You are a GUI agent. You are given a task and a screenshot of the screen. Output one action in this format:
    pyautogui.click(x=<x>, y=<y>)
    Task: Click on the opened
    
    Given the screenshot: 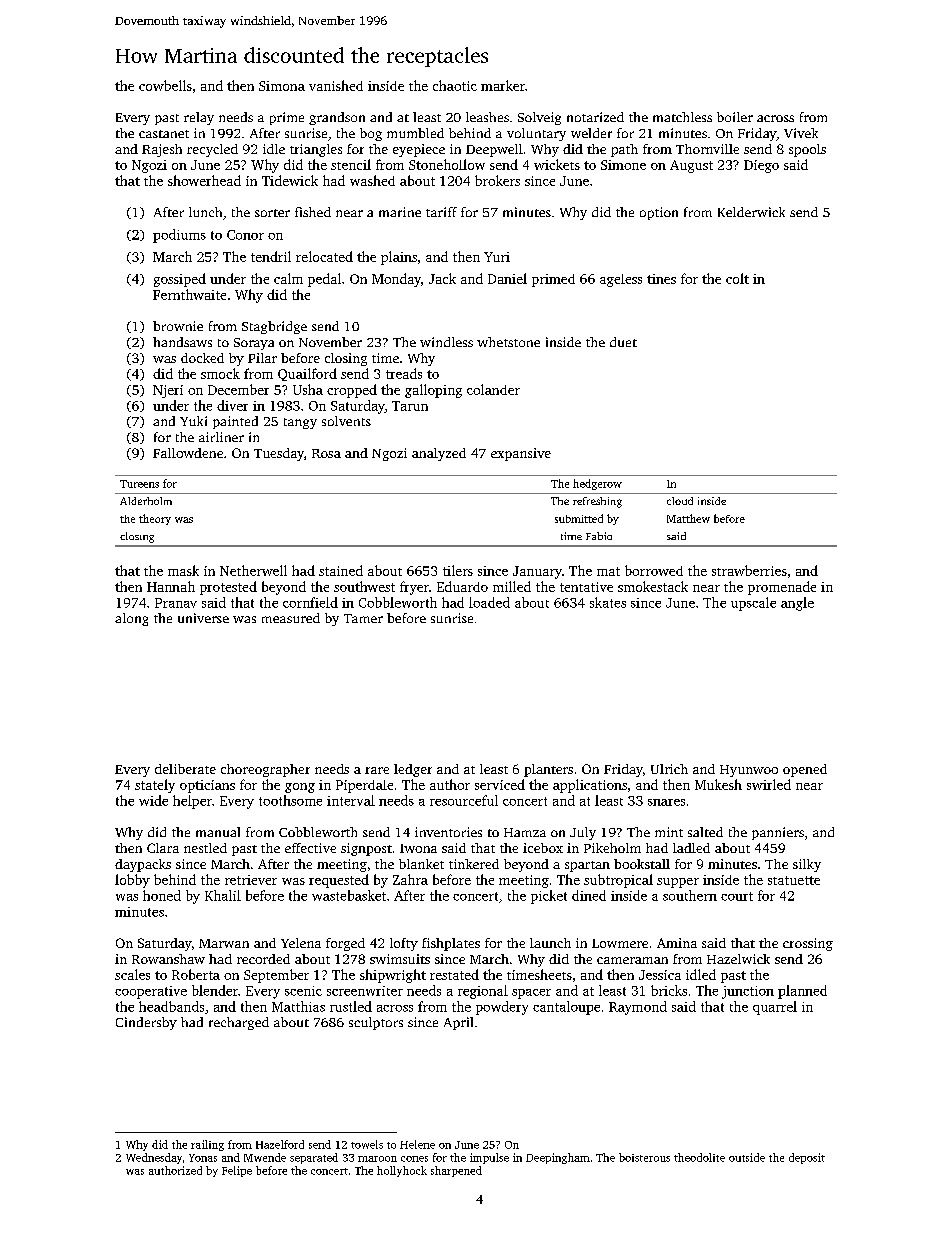 What is the action you would take?
    pyautogui.click(x=805, y=770)
